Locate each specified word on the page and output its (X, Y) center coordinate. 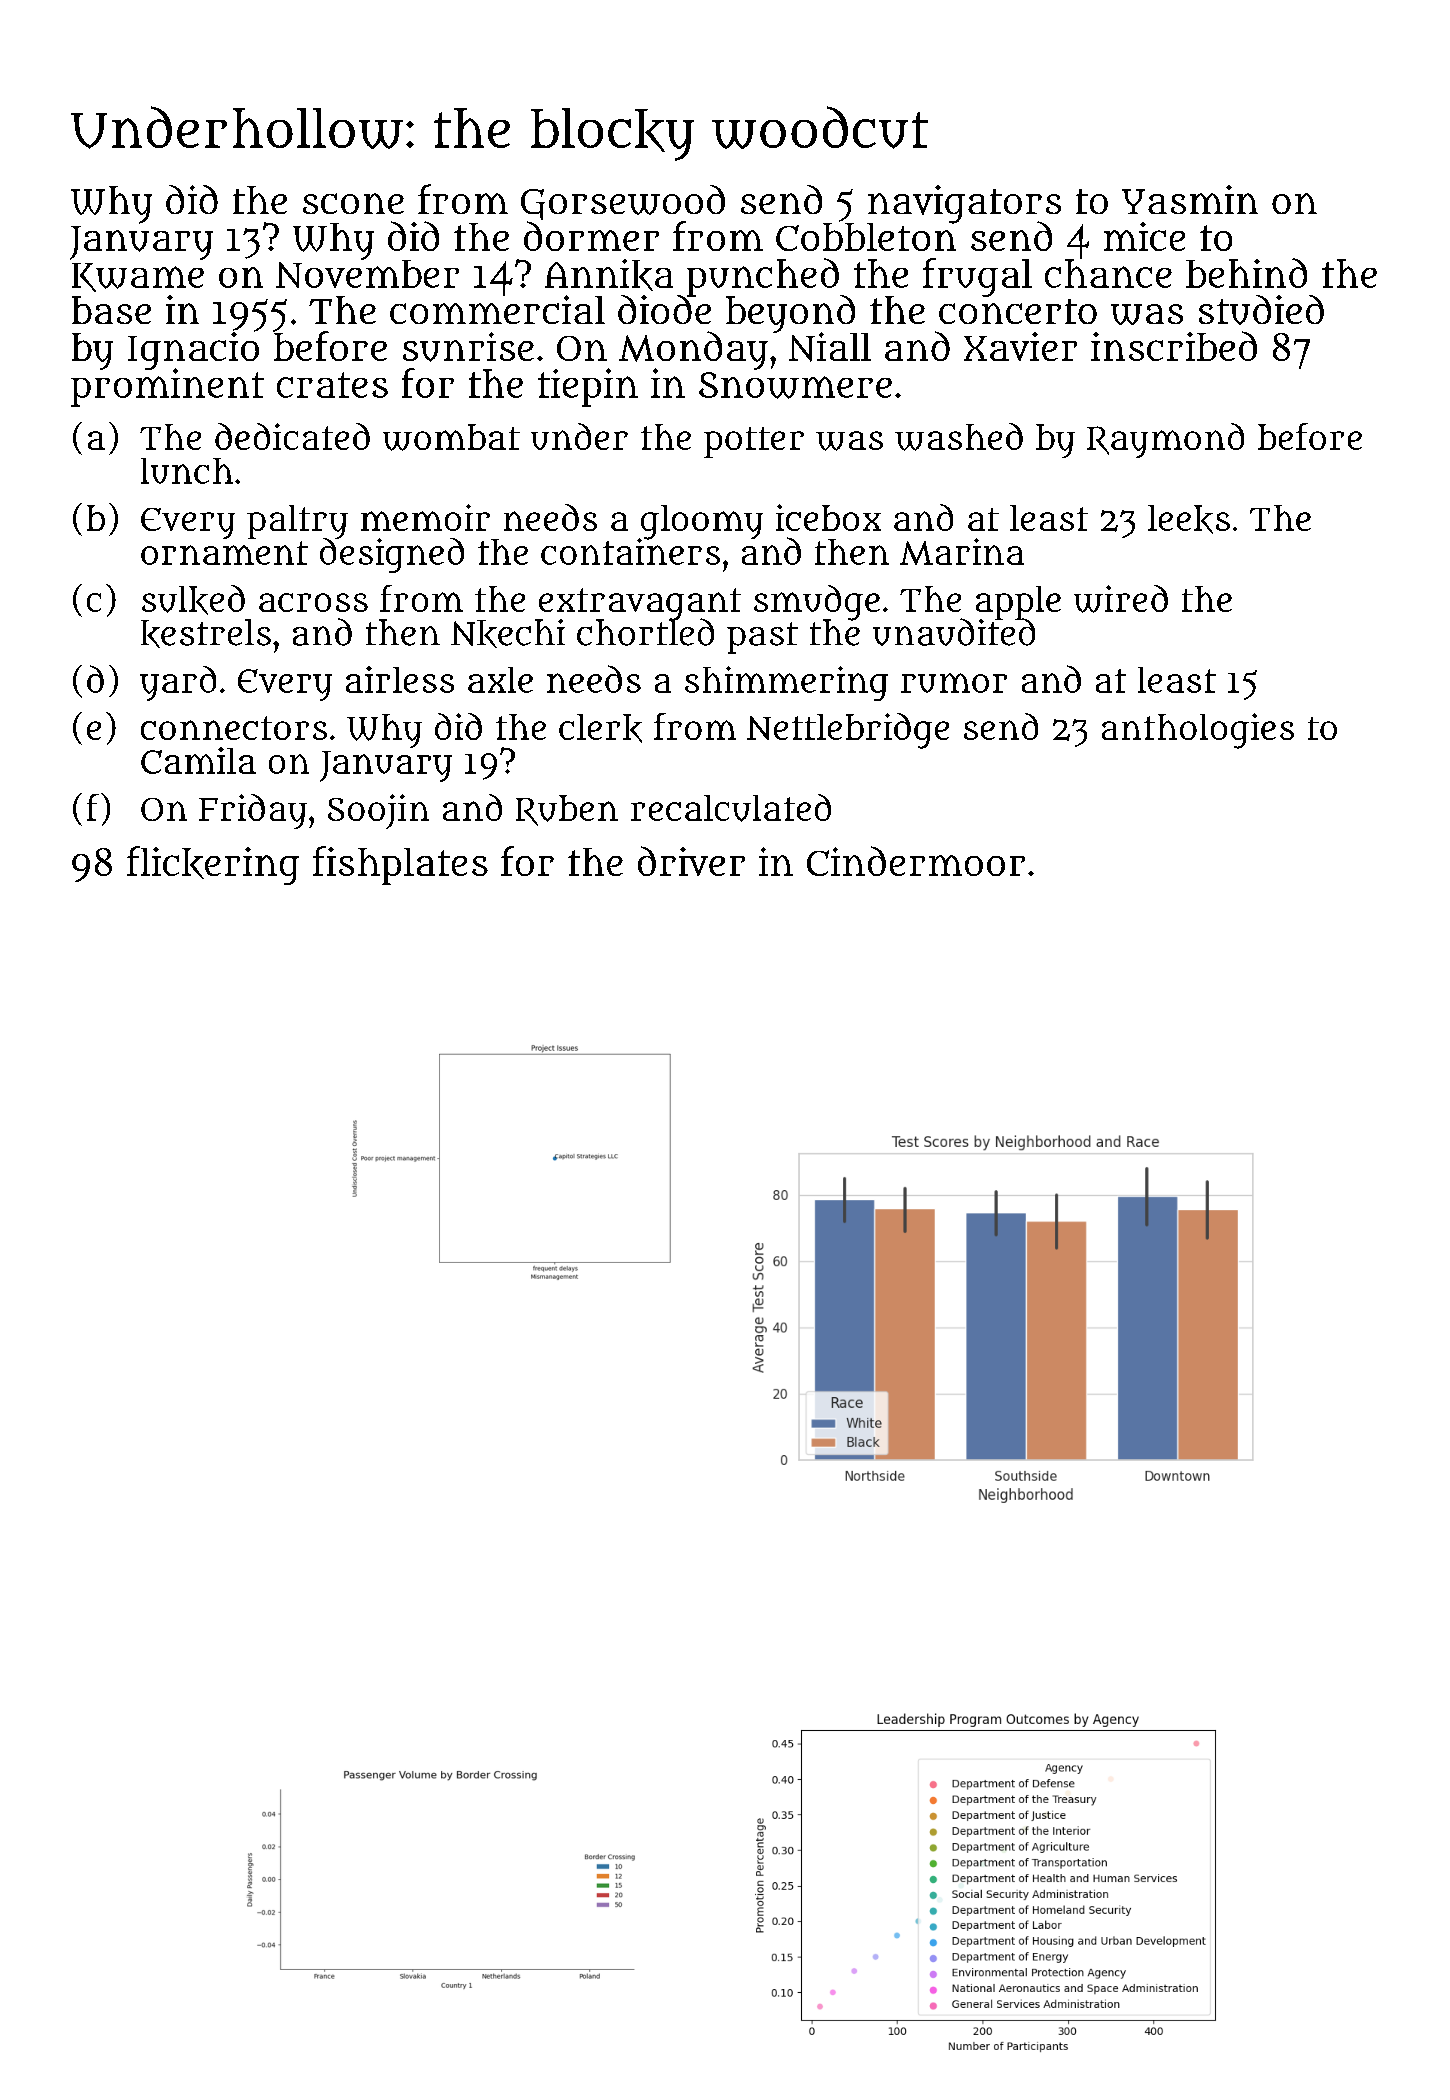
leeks (1189, 519)
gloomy (701, 522)
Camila (198, 760)
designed (392, 555)
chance (1108, 273)
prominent (167, 388)
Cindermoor (916, 861)
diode (664, 310)
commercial (497, 309)
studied (1261, 310)
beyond (790, 314)
